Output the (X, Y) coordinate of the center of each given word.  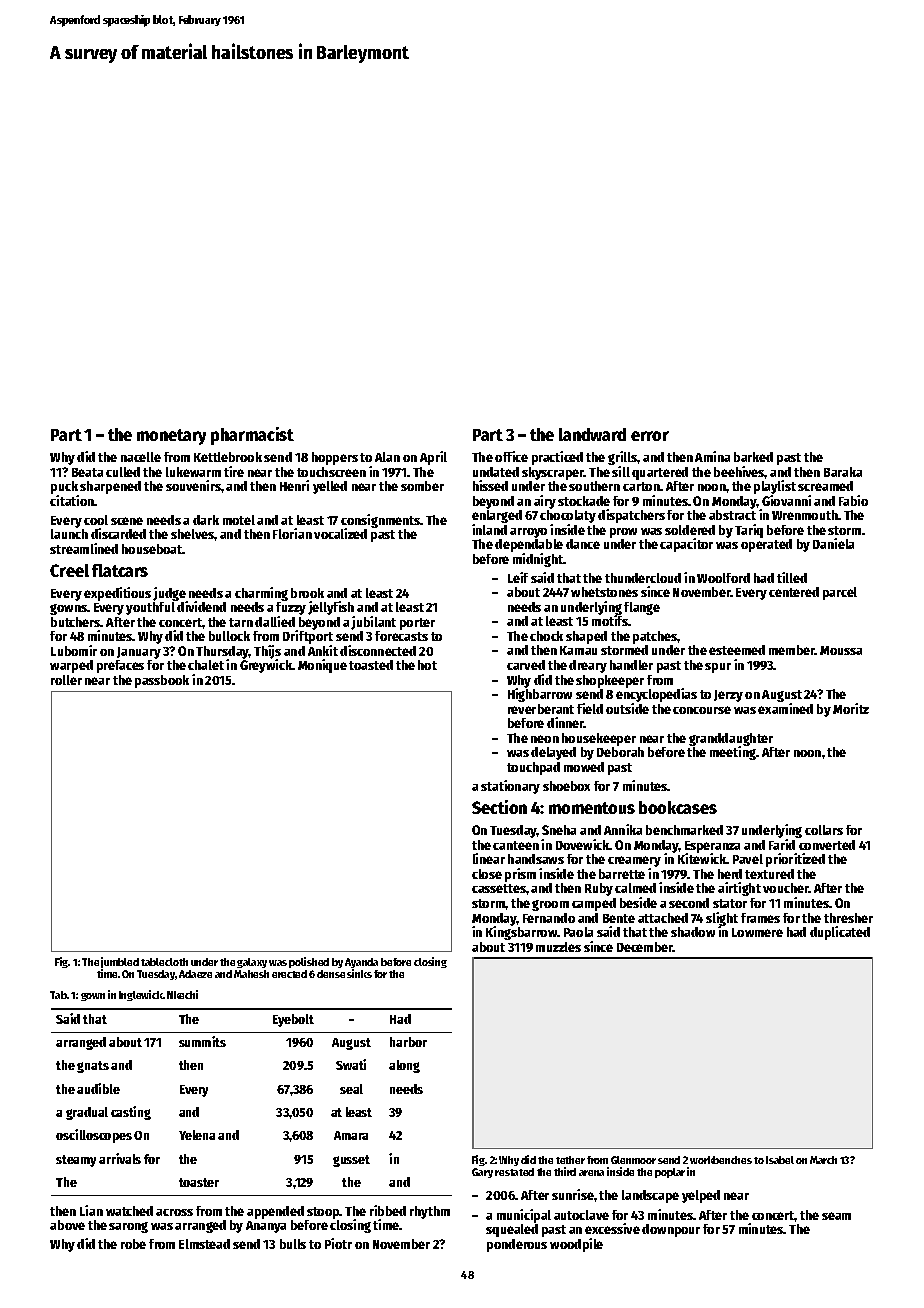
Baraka (843, 472)
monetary (171, 437)
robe (133, 1244)
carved (526, 665)
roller (66, 680)
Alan (387, 457)
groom (550, 905)
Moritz (851, 708)
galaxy (252, 963)
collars (824, 830)
